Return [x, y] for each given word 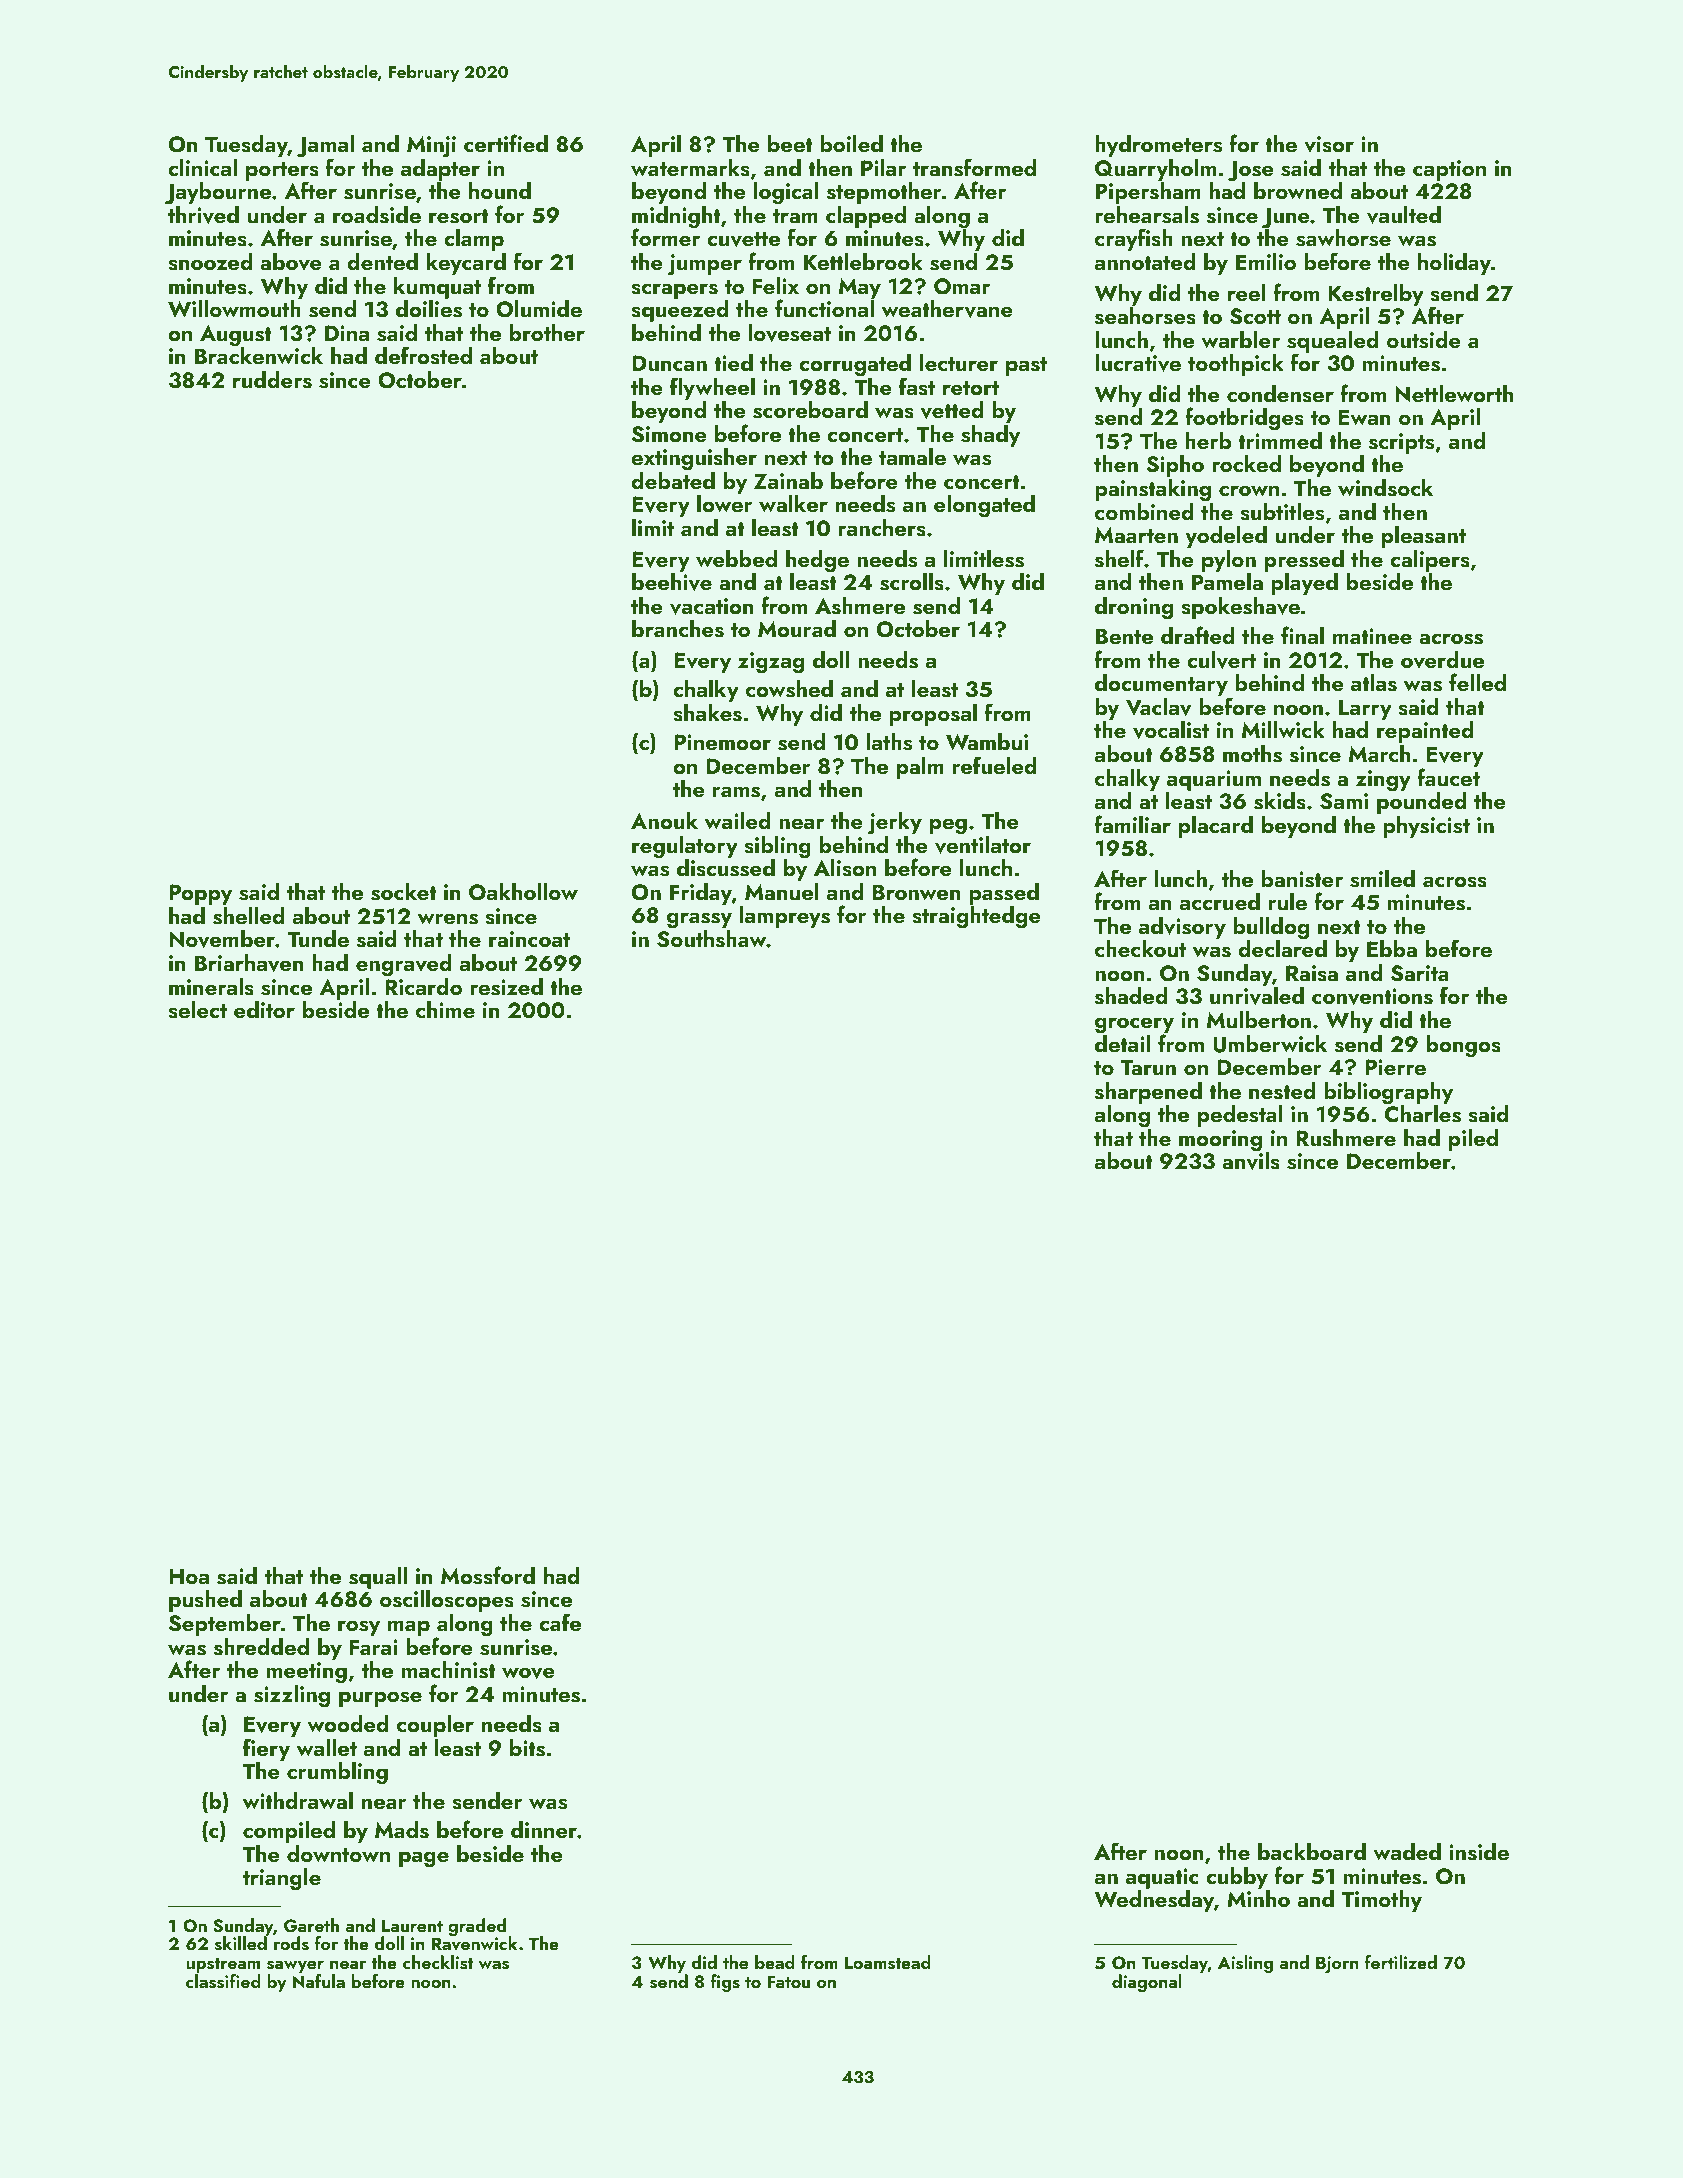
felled [1477, 682]
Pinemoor [722, 742]
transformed [974, 167]
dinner [544, 1829]
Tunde [318, 938]
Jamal [325, 146]
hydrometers [1158, 146]
